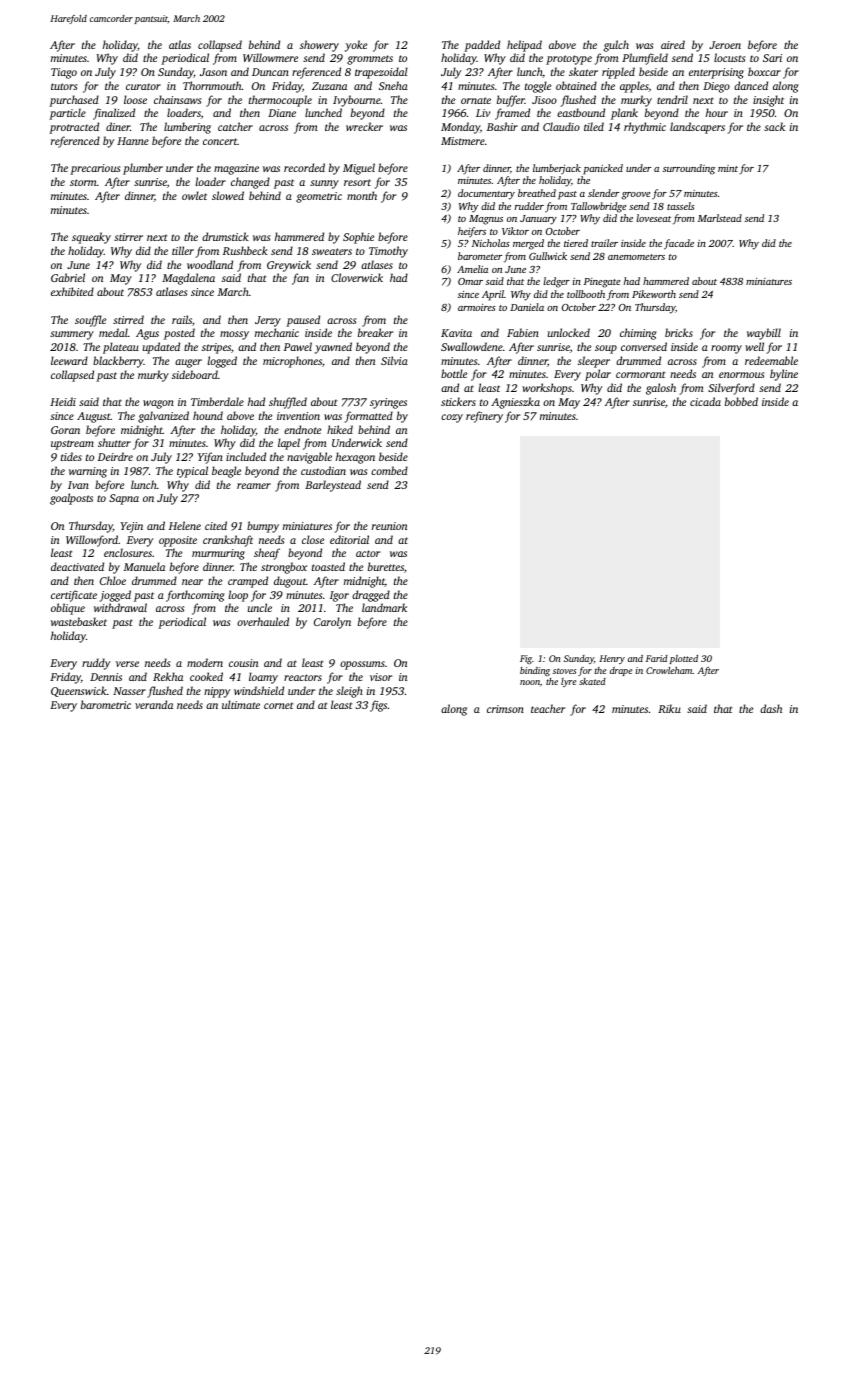  I want to click on Tiago, so click(64, 73).
